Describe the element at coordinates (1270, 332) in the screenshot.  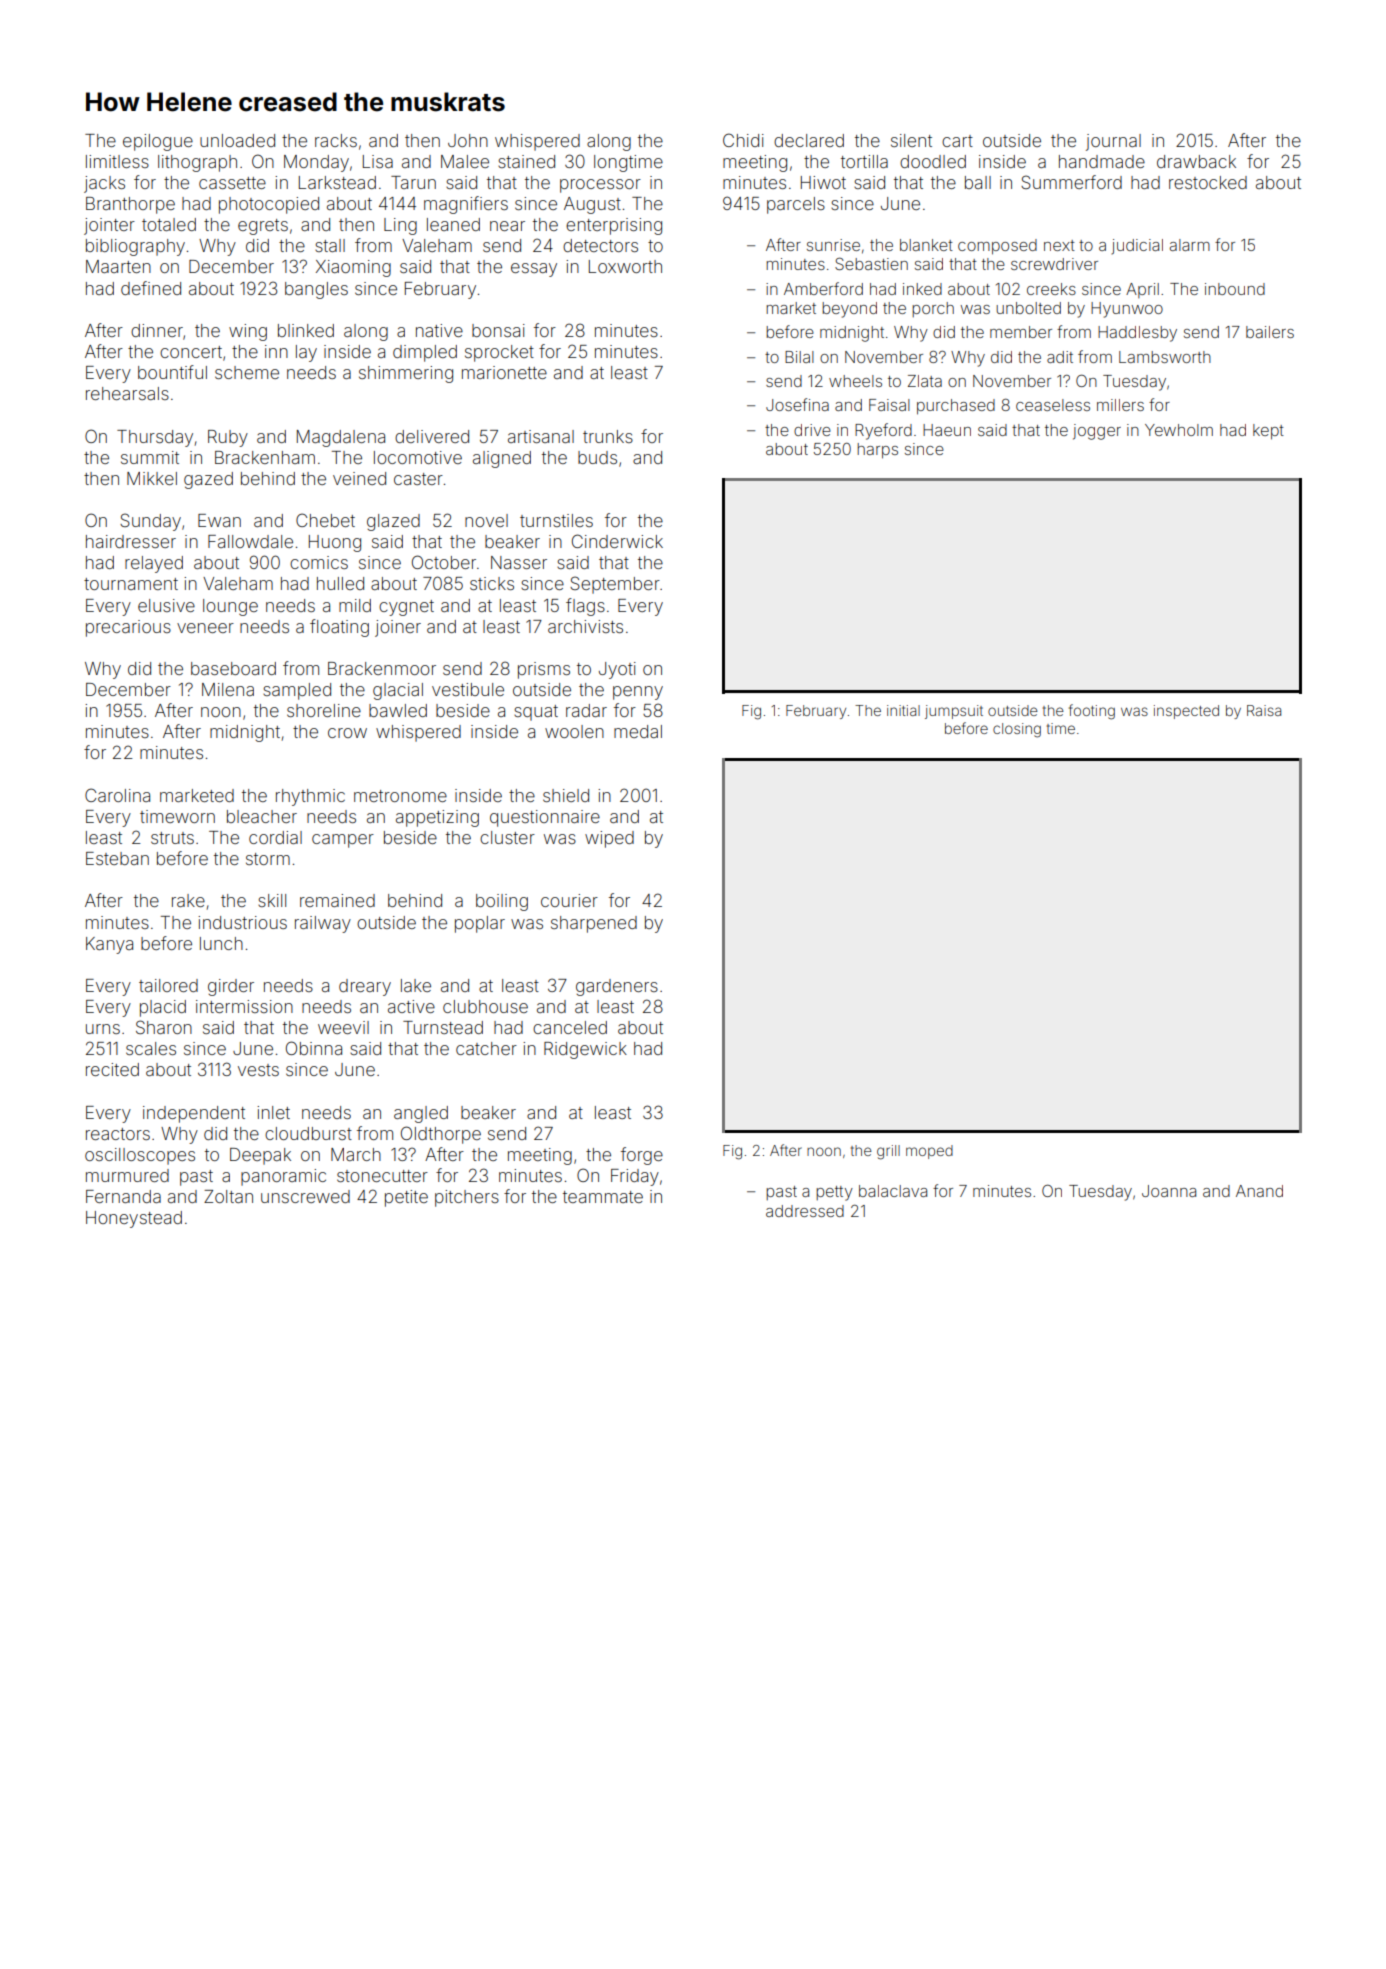
I see `bailers` at that location.
